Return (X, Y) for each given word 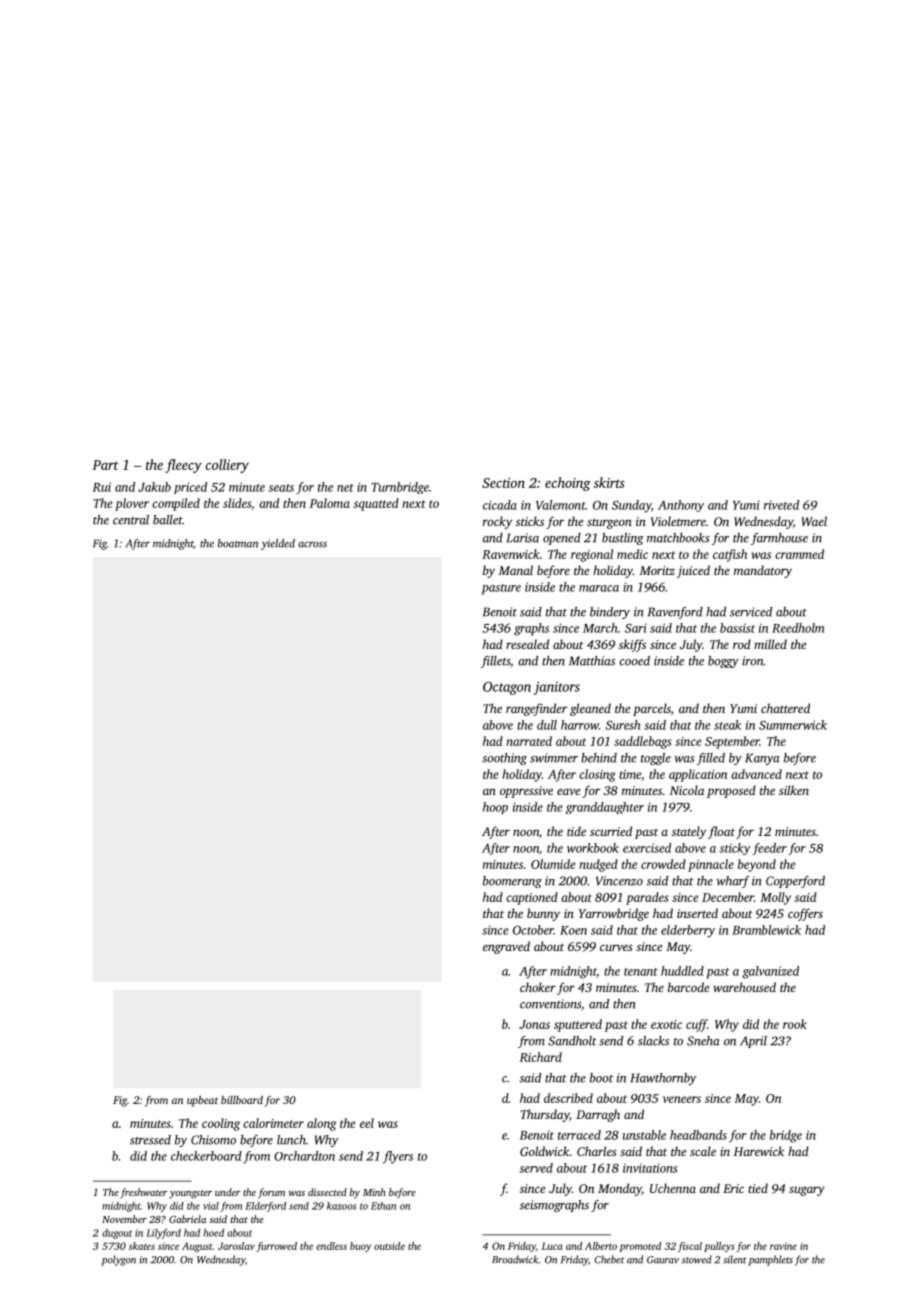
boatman (238, 543)
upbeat (202, 1101)
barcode (688, 987)
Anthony (681, 506)
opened (562, 539)
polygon (118, 1260)
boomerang (512, 882)
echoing (568, 484)
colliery (227, 466)
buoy (360, 1247)
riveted (781, 505)
